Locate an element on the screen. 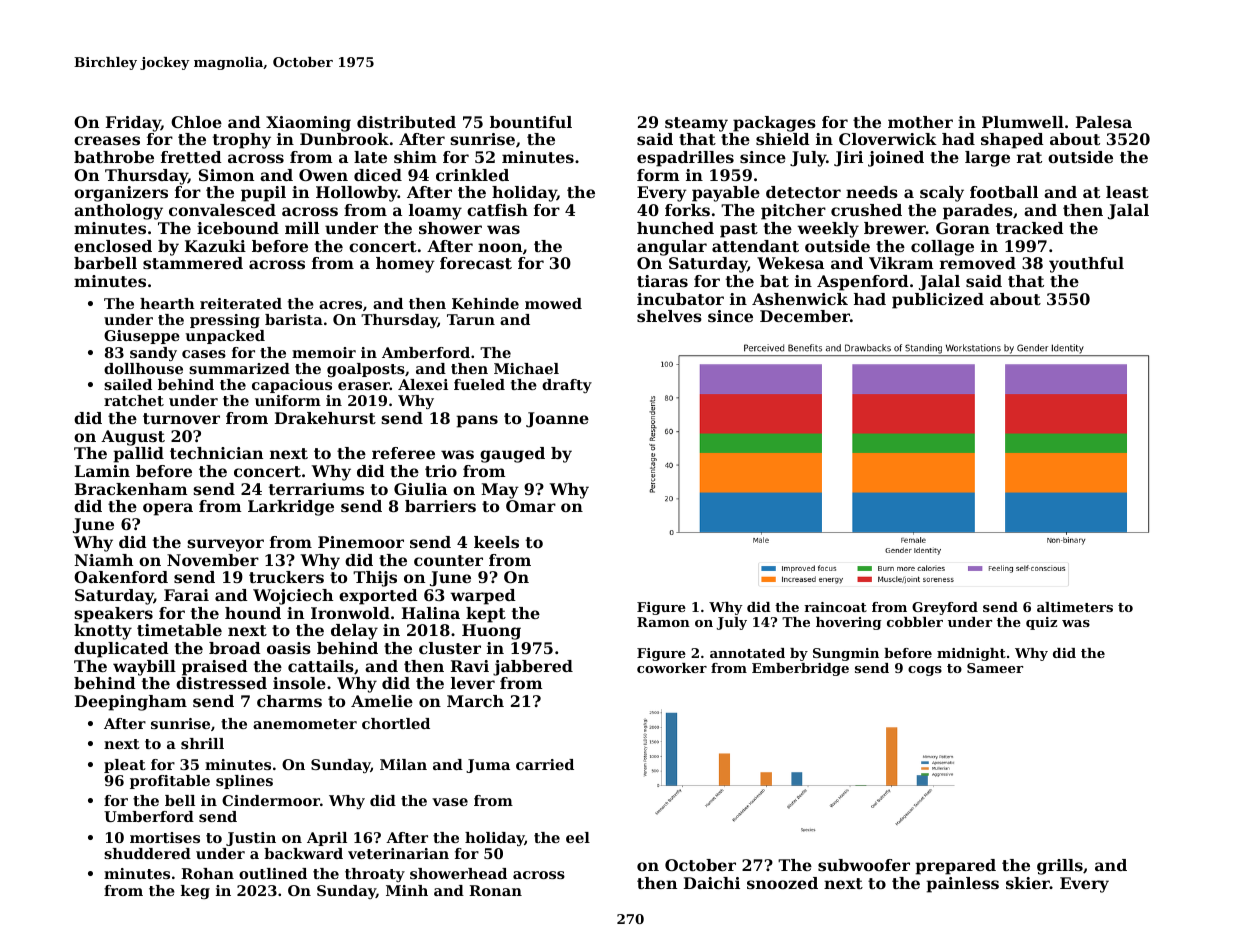  Juma is located at coordinates (488, 766).
